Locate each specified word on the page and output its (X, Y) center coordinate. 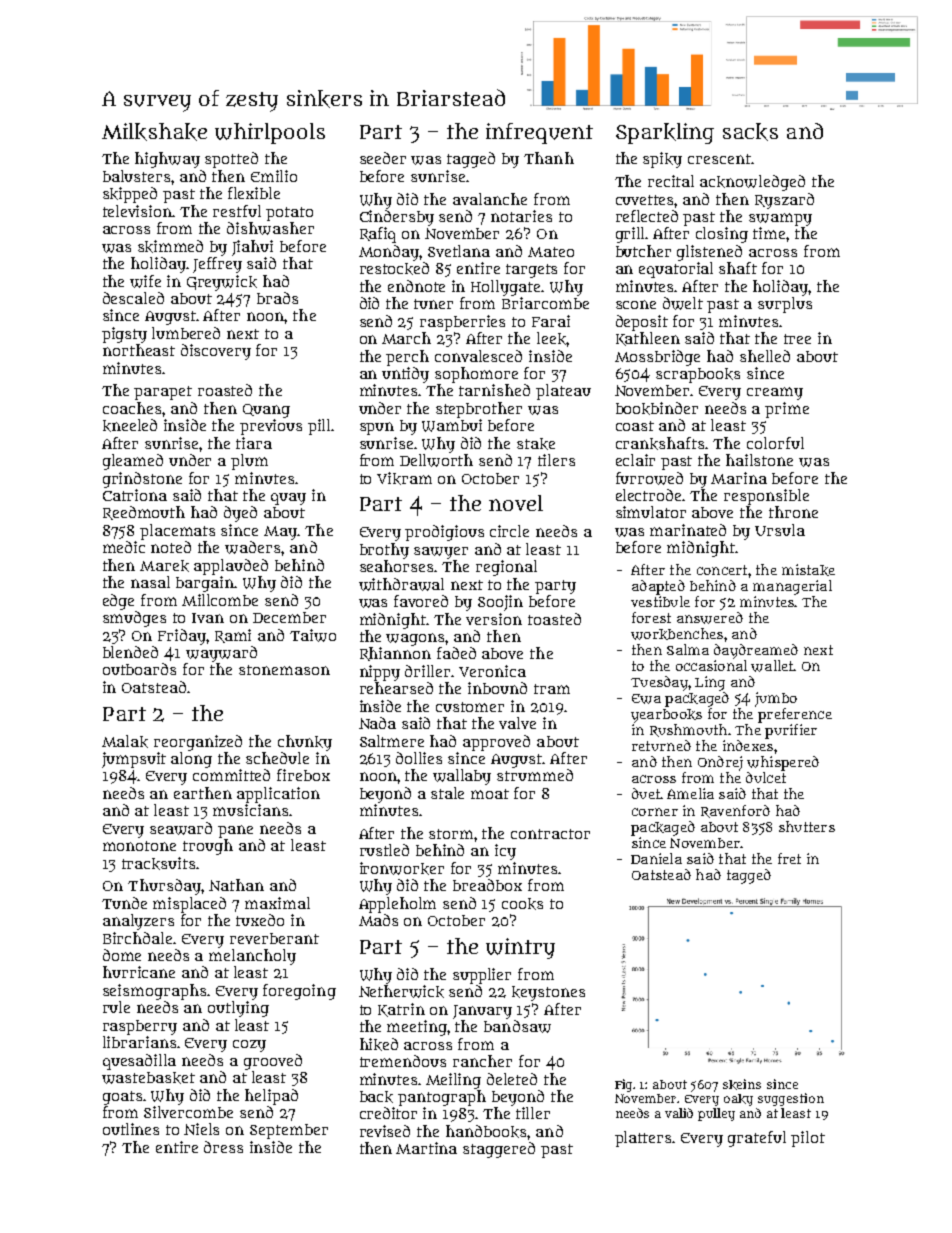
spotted (231, 160)
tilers (556, 460)
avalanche (490, 199)
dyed (240, 514)
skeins (742, 1084)
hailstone (759, 460)
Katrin (401, 1010)
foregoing (299, 992)
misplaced (189, 905)
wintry (520, 948)
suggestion (791, 1099)
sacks (750, 132)
